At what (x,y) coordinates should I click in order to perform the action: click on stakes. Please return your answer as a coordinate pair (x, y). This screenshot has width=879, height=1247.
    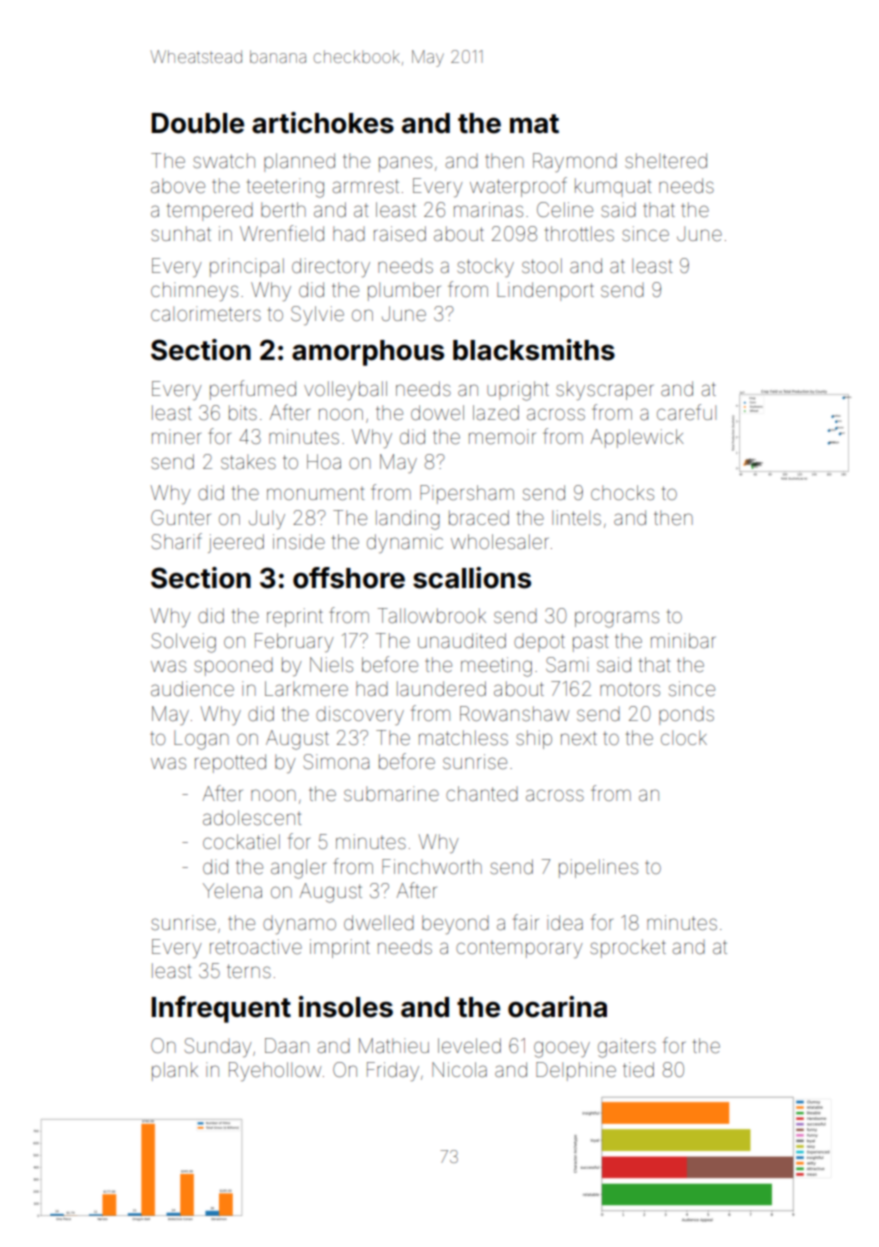
    Looking at the image, I should click on (248, 461).
